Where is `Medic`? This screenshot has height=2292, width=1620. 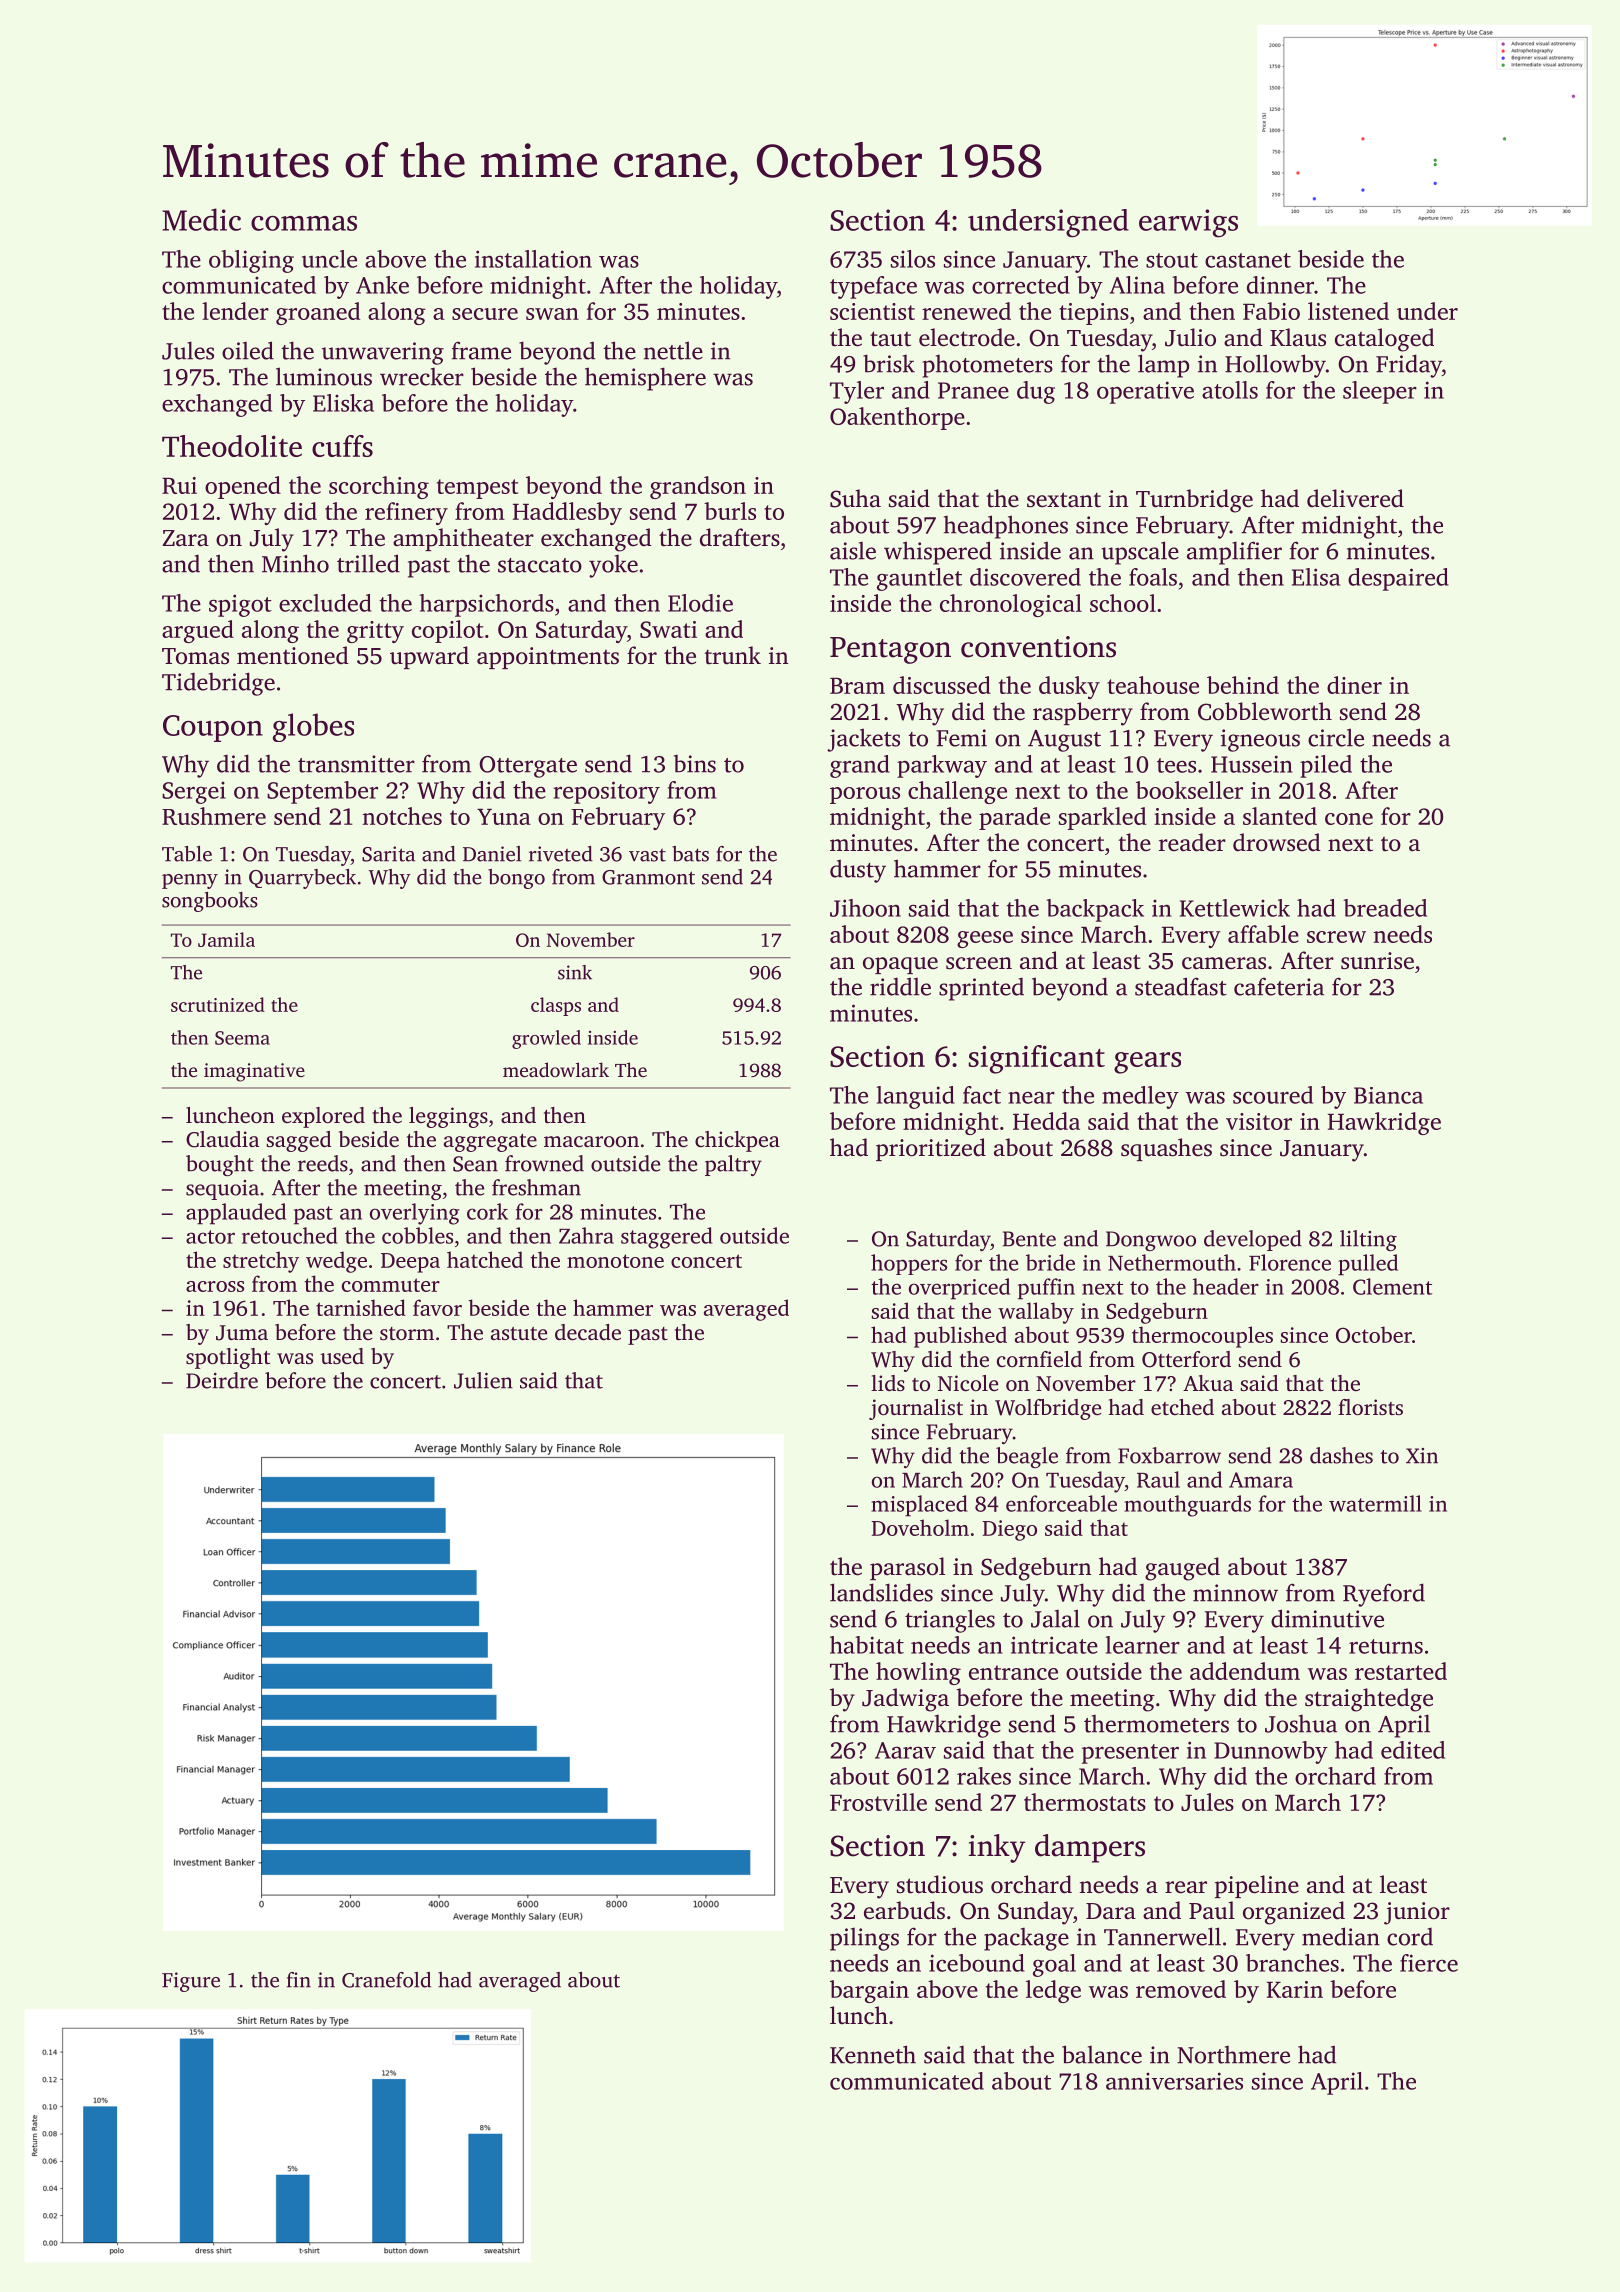 Medic is located at coordinates (201, 219).
